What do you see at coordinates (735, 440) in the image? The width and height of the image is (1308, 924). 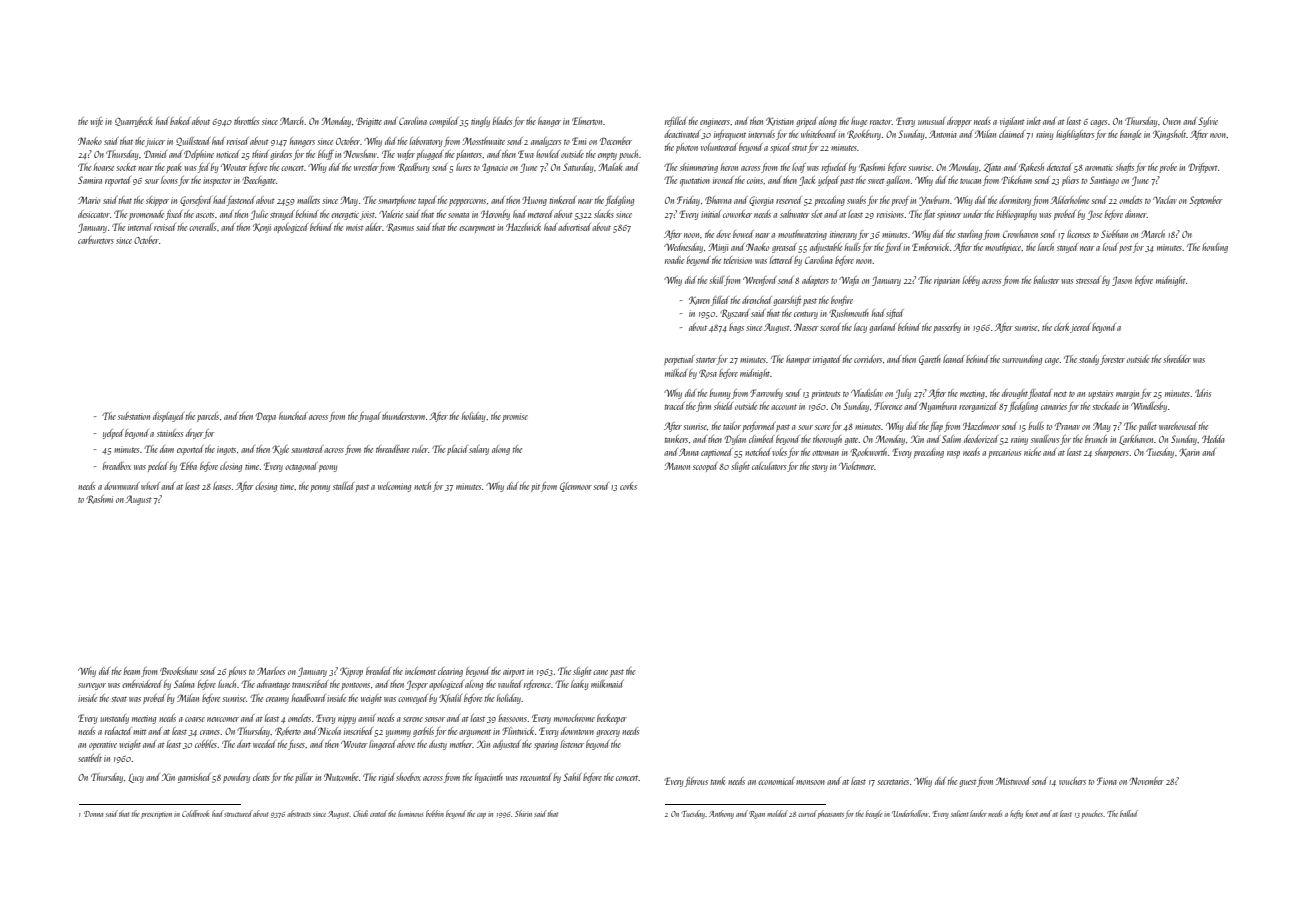 I see `Dylan` at bounding box center [735, 440].
